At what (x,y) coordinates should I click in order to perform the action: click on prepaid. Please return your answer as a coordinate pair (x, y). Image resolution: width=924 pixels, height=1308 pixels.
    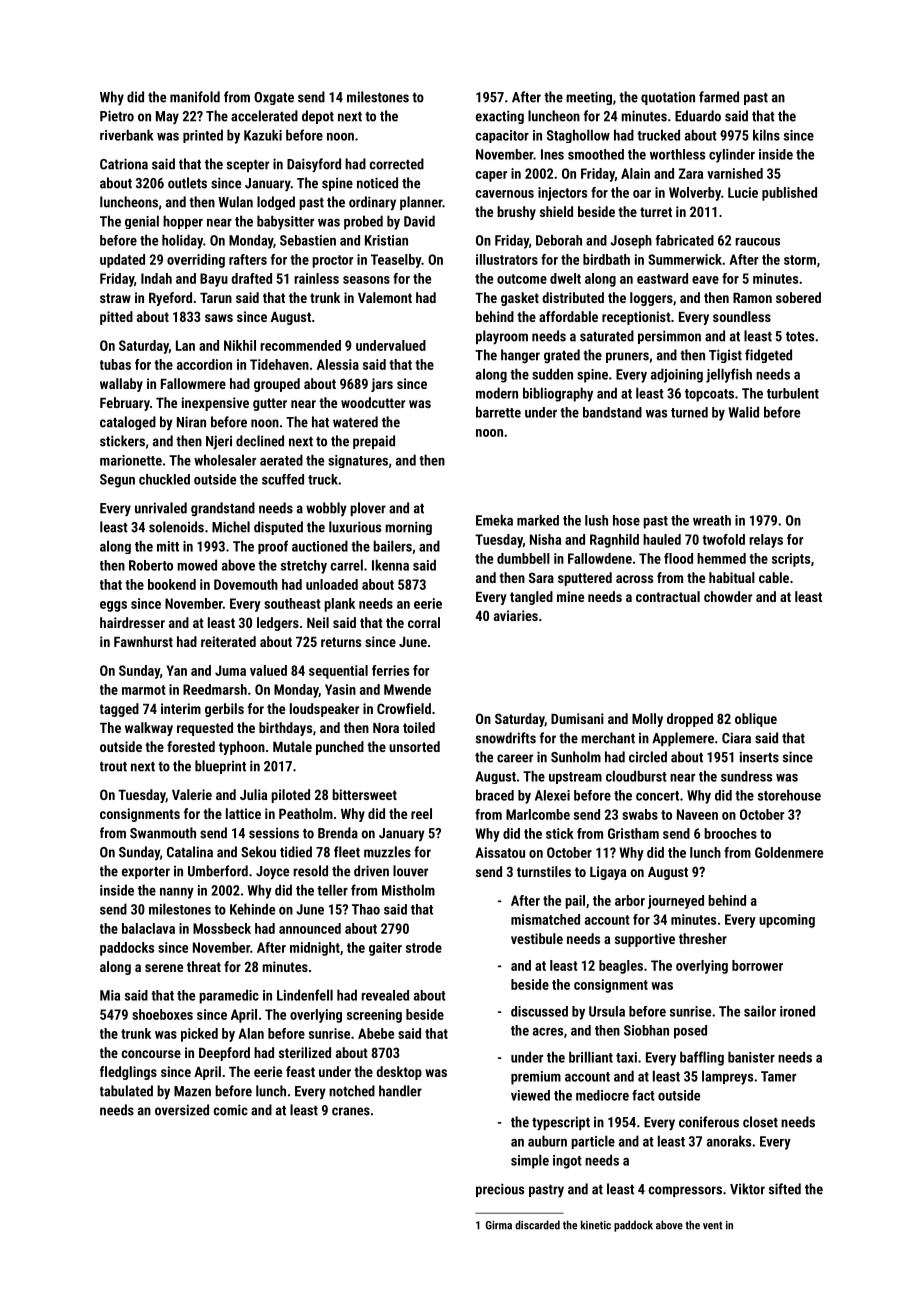
    Looking at the image, I should click on (374, 442).
